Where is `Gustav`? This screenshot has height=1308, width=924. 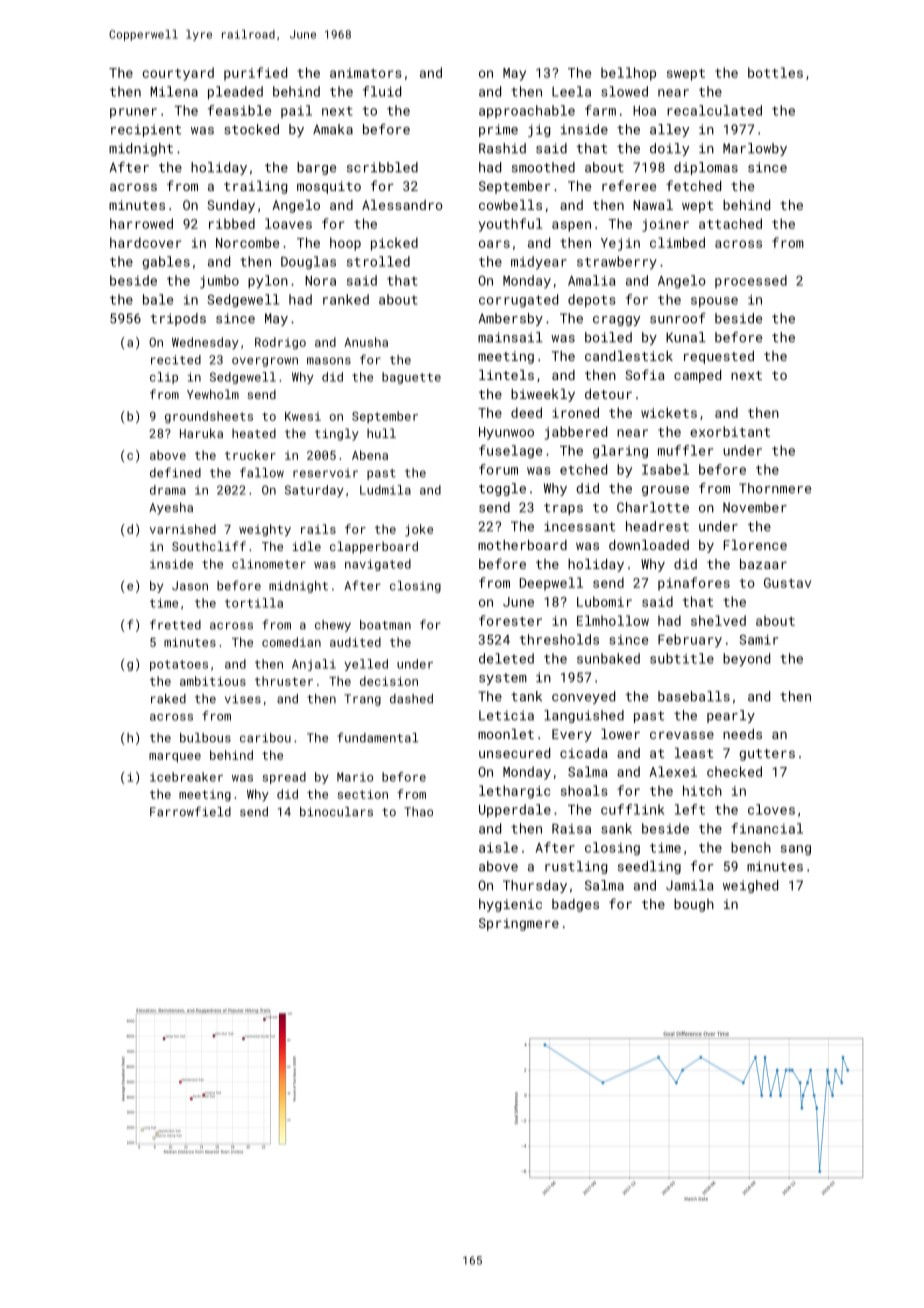 Gustav is located at coordinates (787, 583).
